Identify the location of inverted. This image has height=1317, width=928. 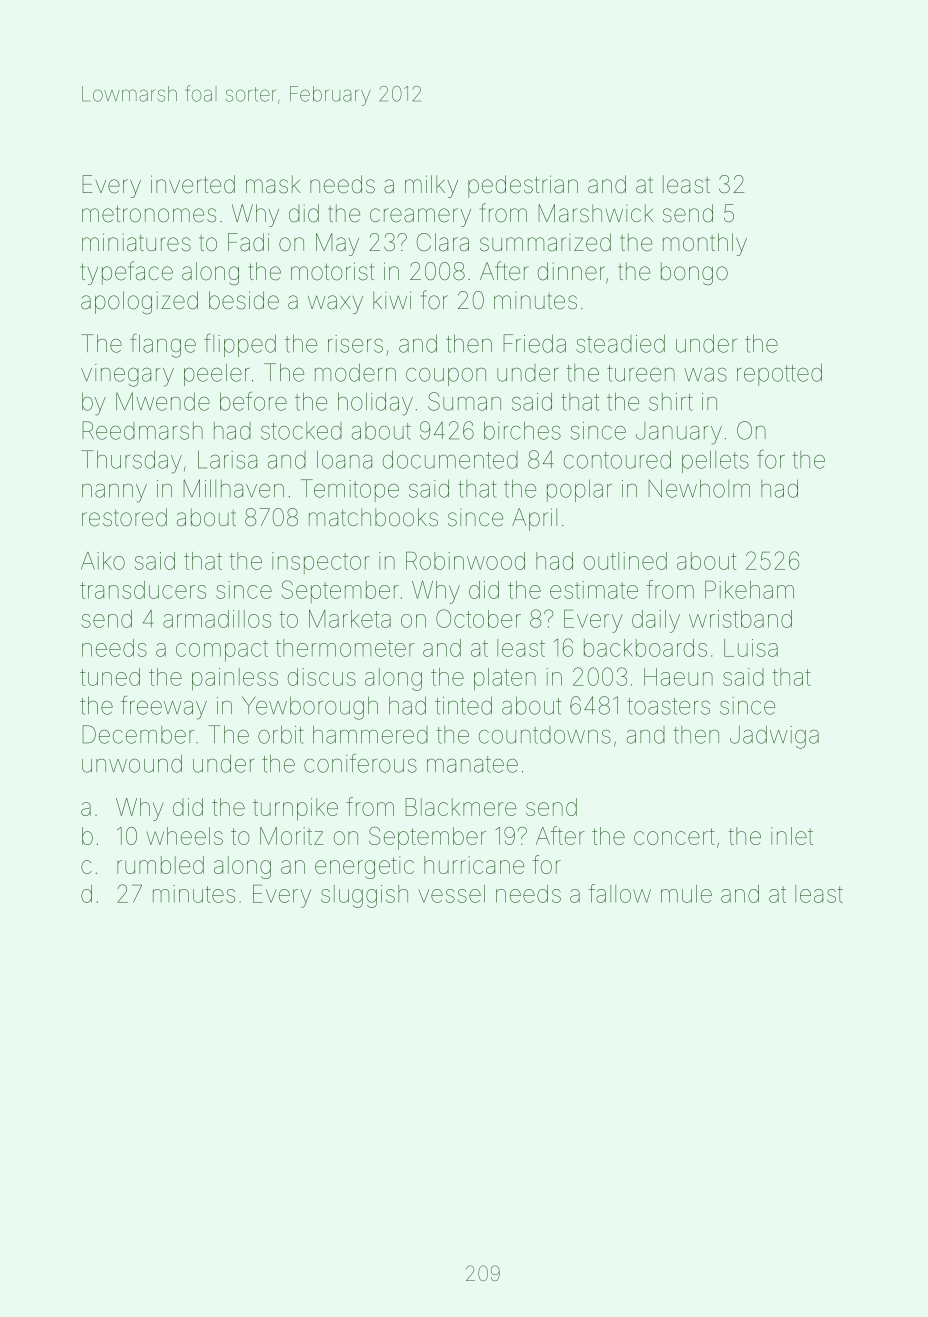
(193, 184).
